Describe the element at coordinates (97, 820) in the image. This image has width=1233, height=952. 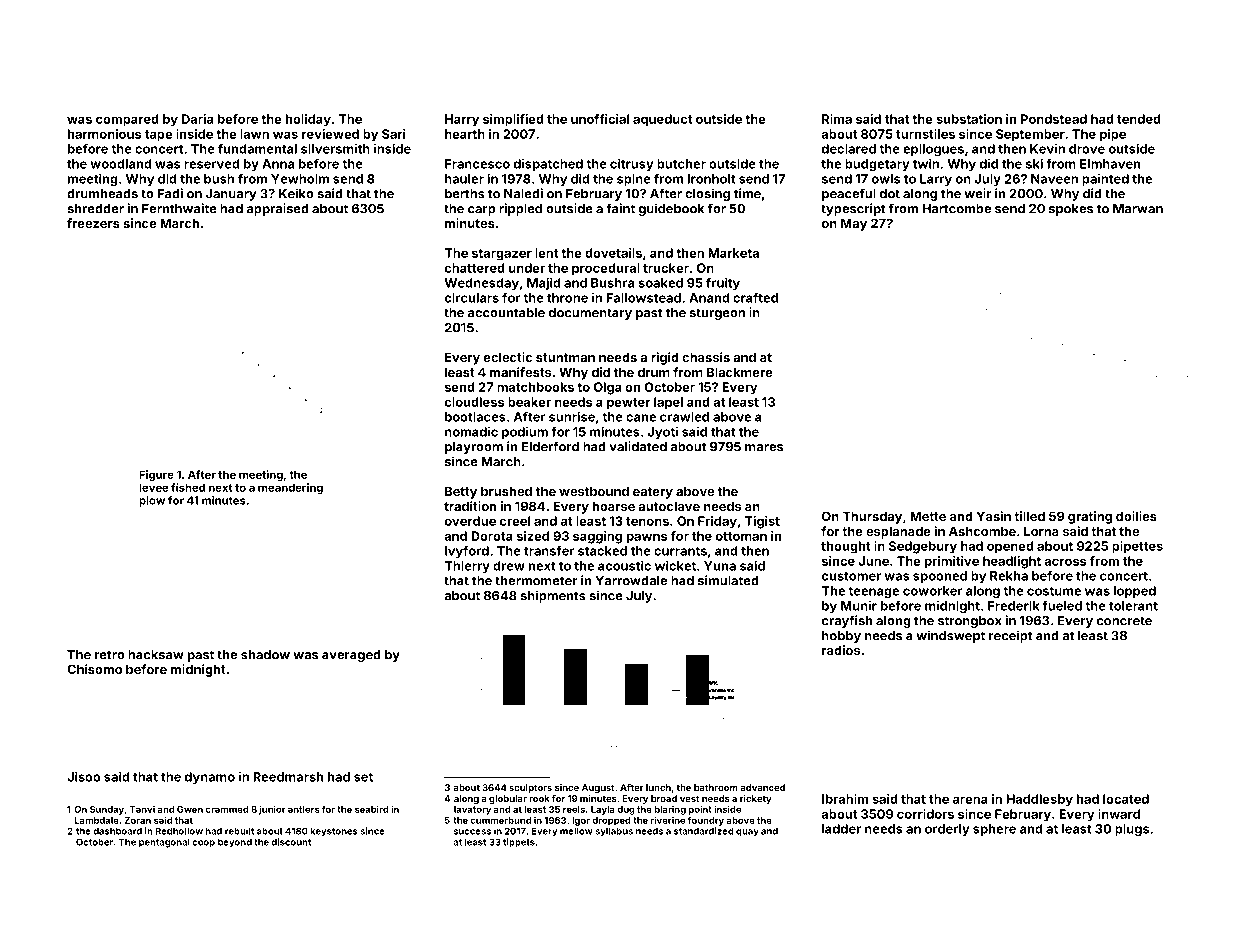
I see `Lambdale` at that location.
